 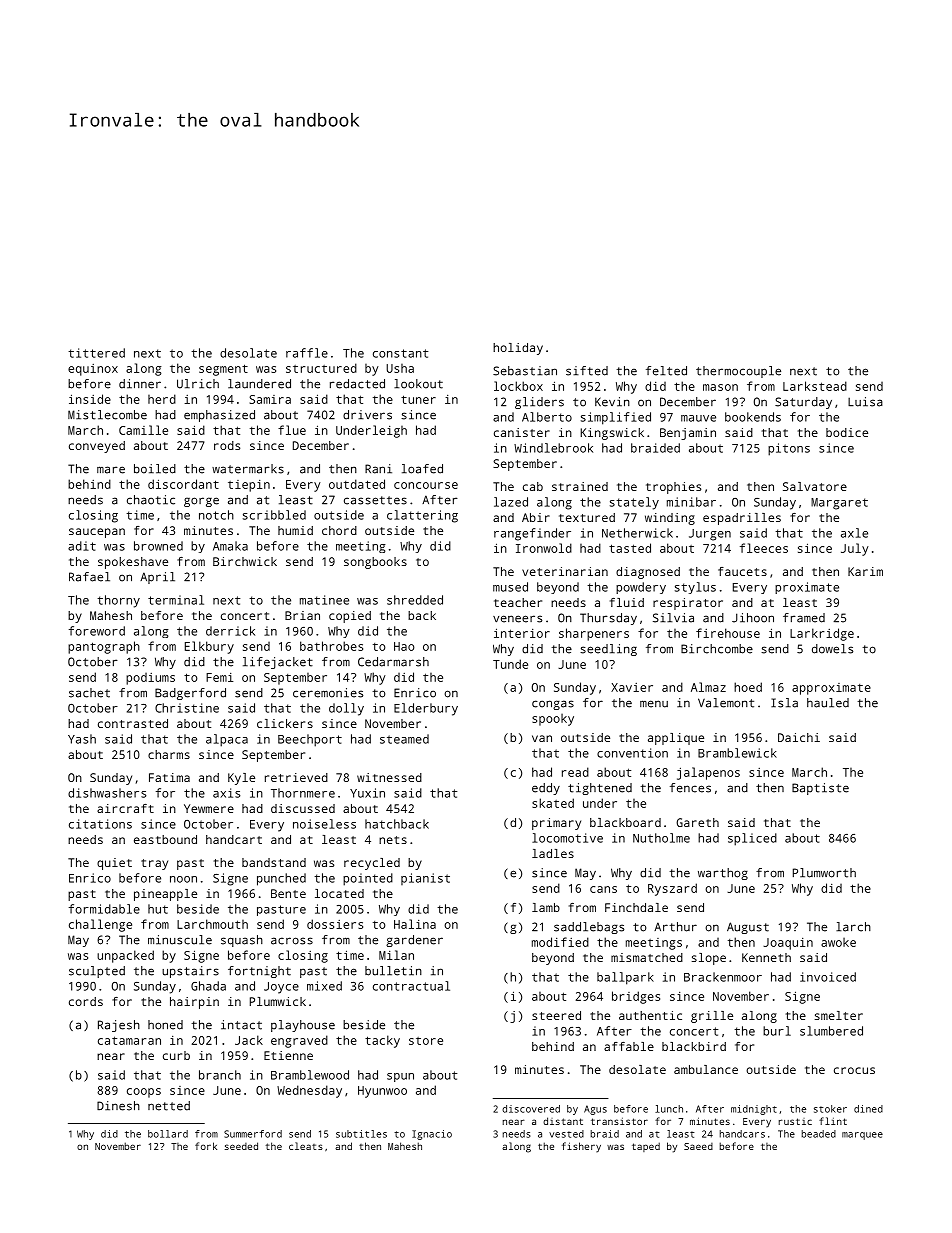 I want to click on witnessed, so click(x=389, y=777).
